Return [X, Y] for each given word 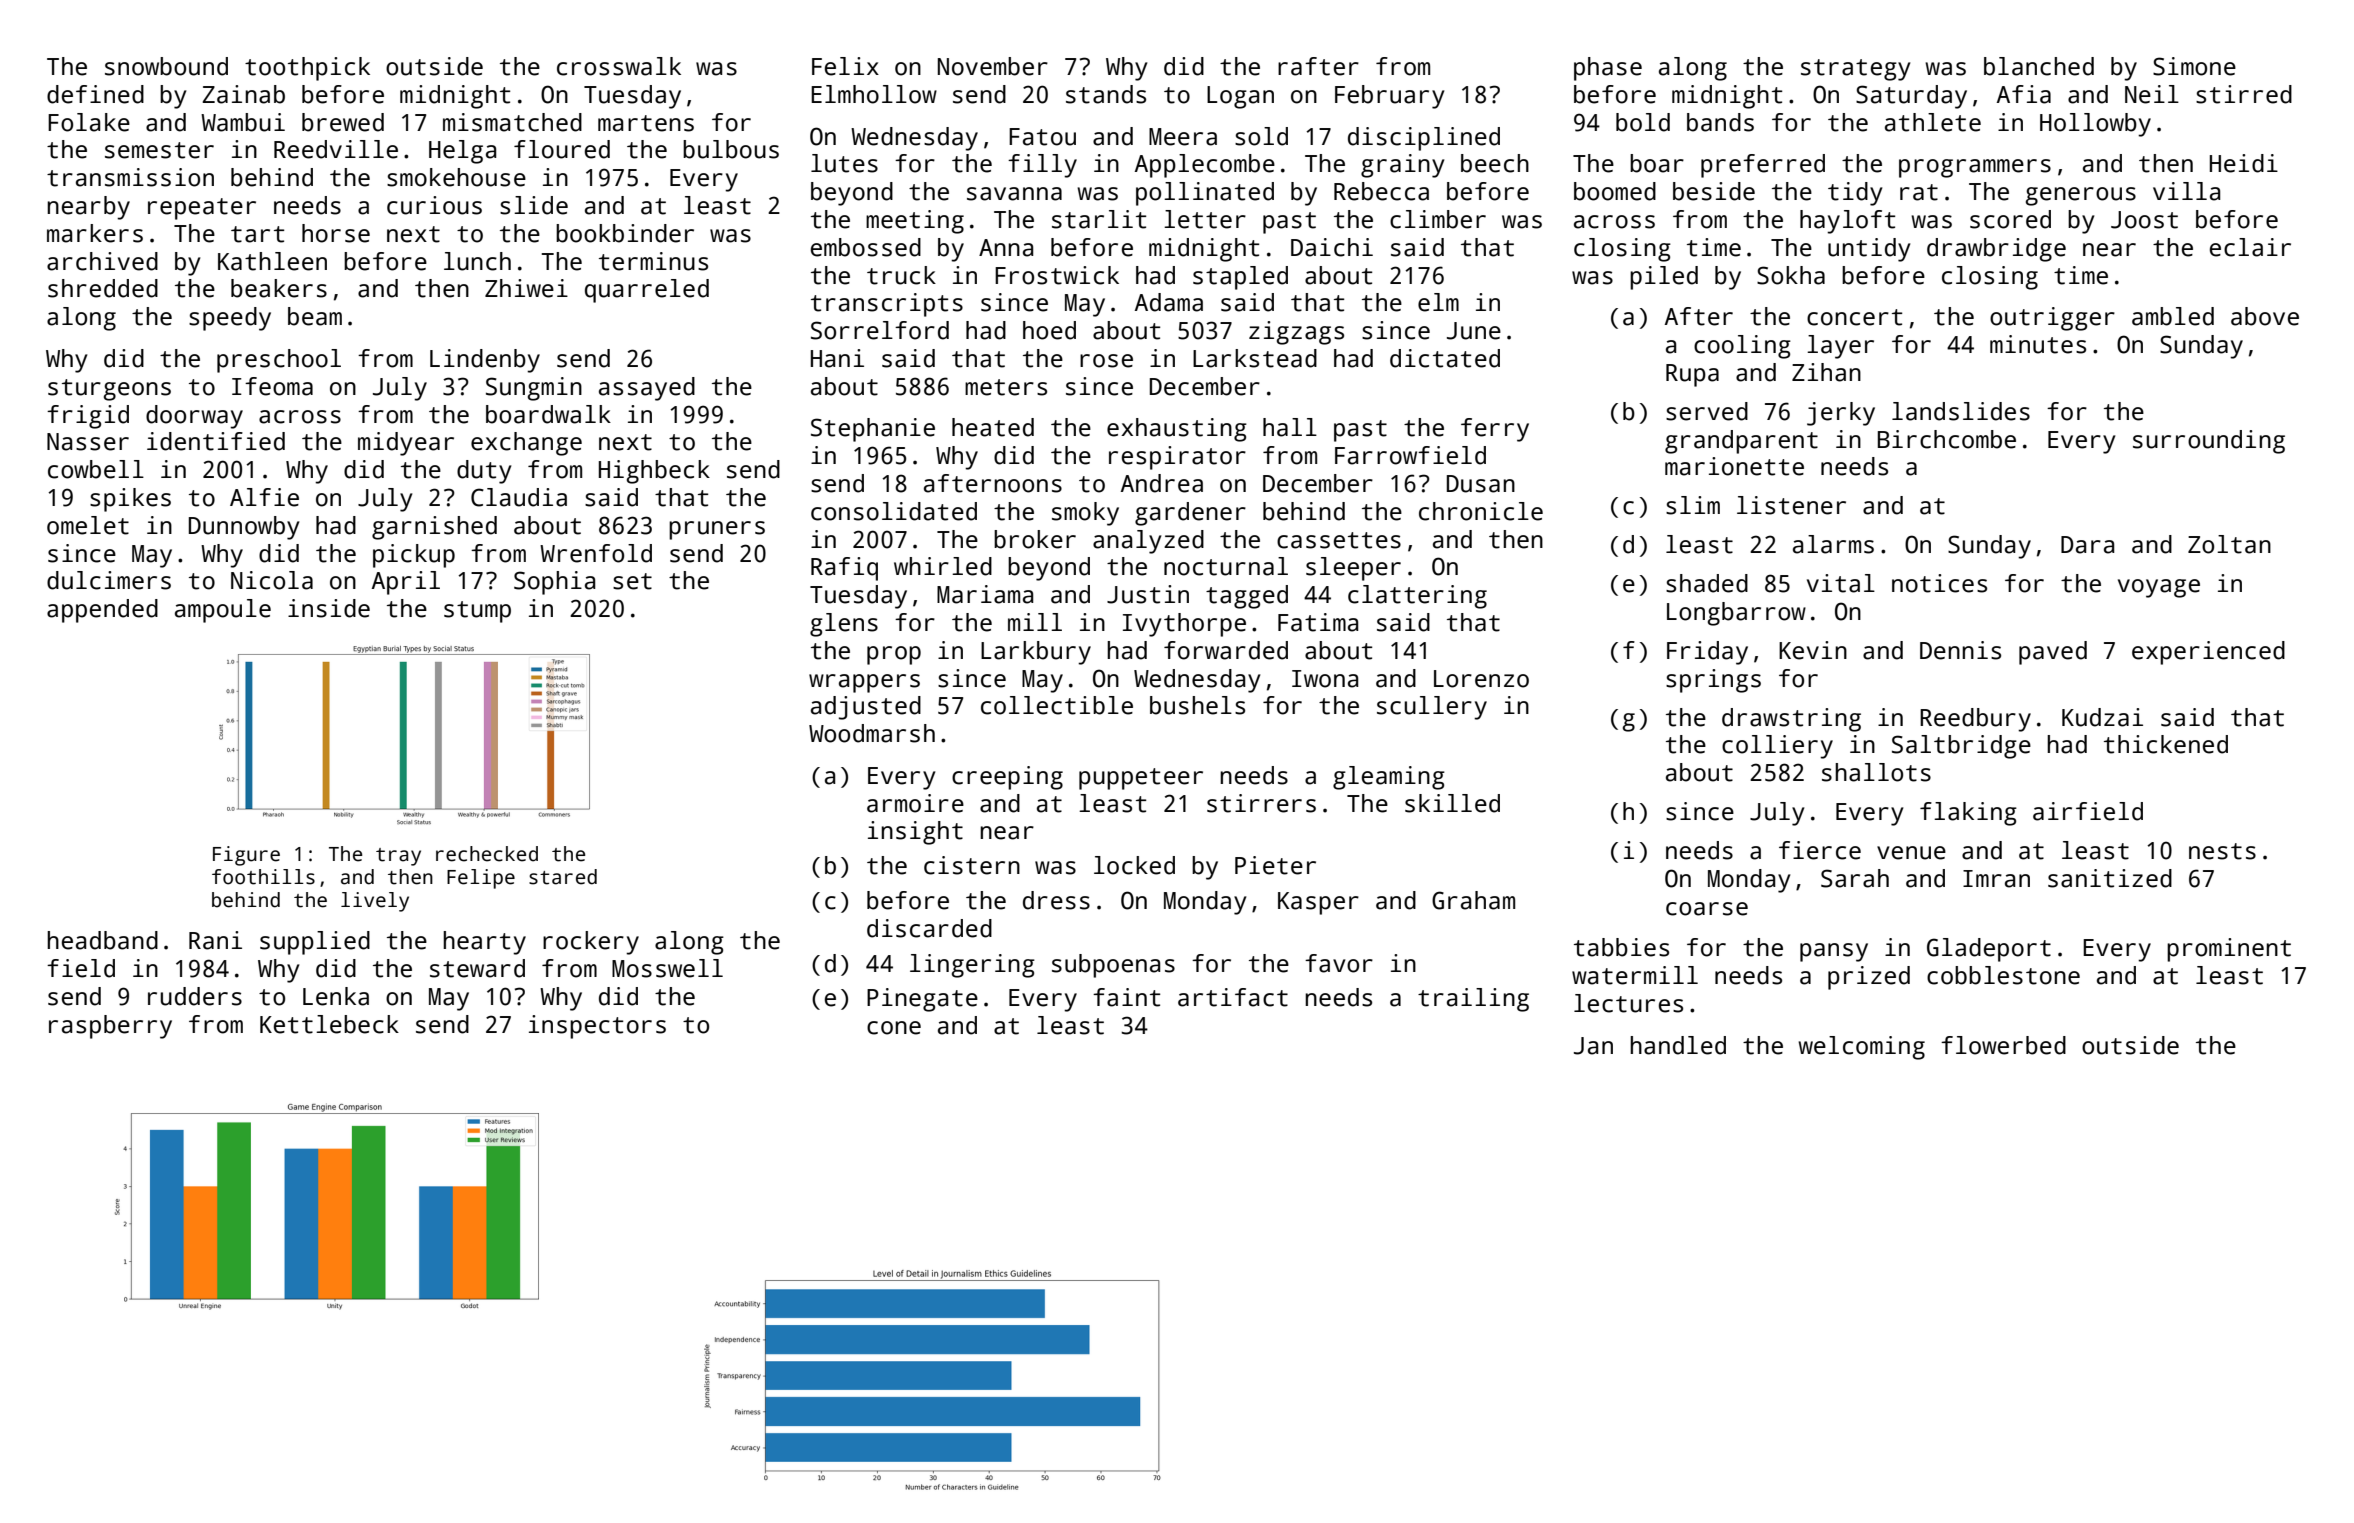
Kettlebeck [329, 1024]
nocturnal [1226, 566]
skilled [1452, 803]
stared [563, 877]
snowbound [166, 66]
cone [894, 1028]
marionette [1734, 466]
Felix [845, 66]
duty [484, 472]
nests [2222, 851]
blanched [2039, 66]
